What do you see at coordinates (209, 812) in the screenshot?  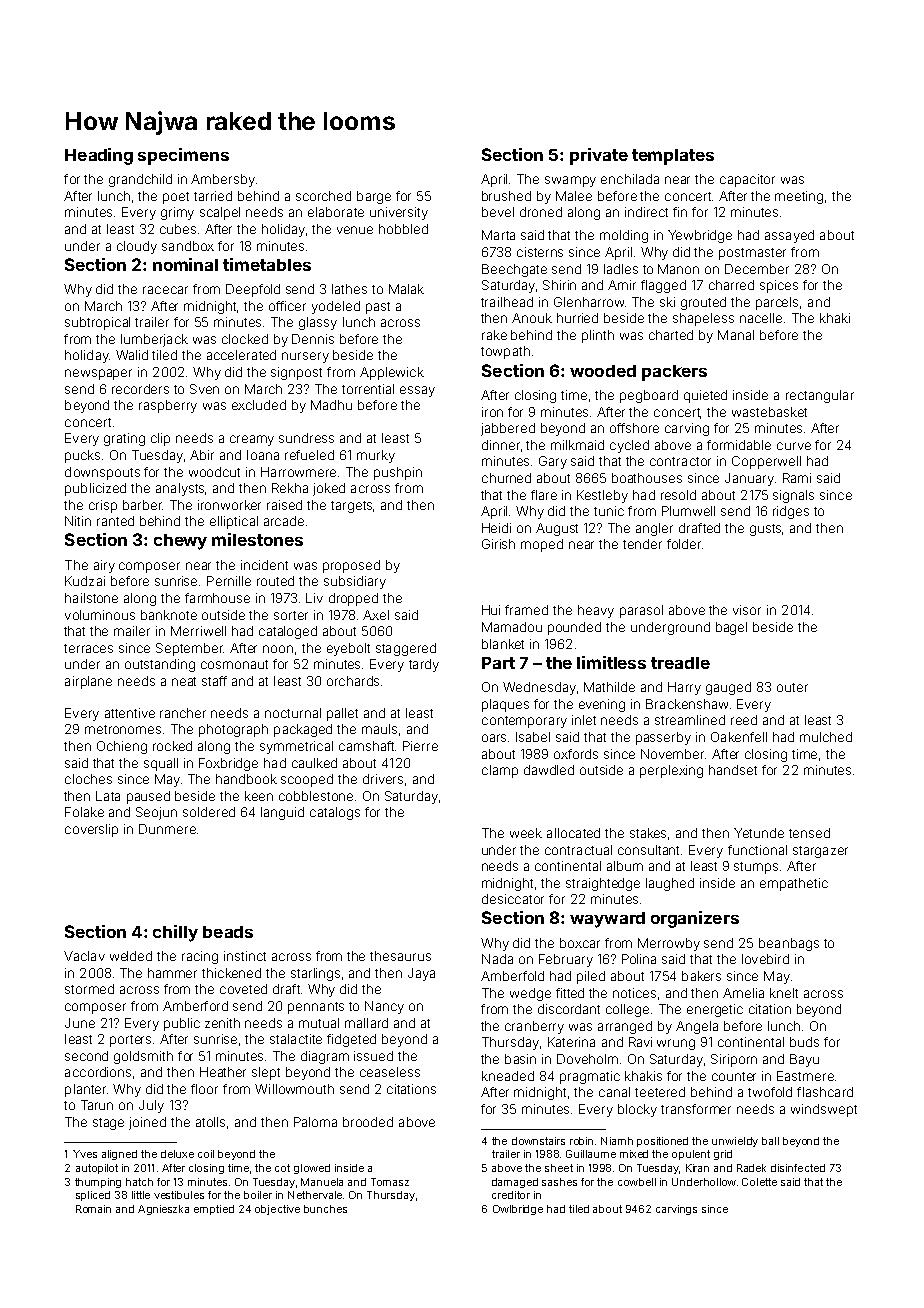 I see `soldered` at bounding box center [209, 812].
